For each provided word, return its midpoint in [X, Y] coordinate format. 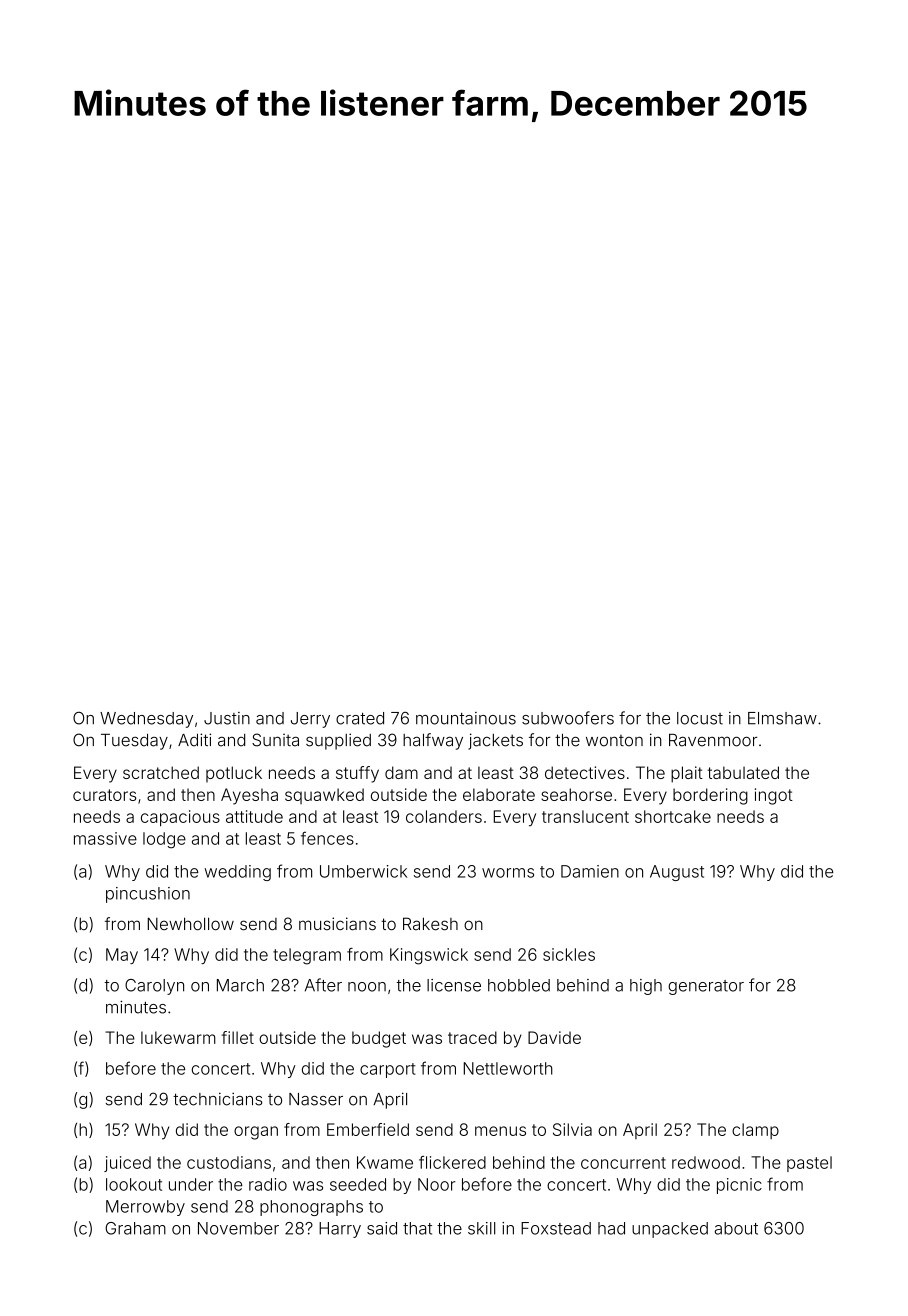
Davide [554, 1037]
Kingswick [429, 956]
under [191, 1184]
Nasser [316, 1099]
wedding [238, 873]
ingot [774, 796]
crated [360, 718]
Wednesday [146, 720]
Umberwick [363, 871]
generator [706, 987]
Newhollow [191, 924]
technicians [217, 1099]
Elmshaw [782, 718]
